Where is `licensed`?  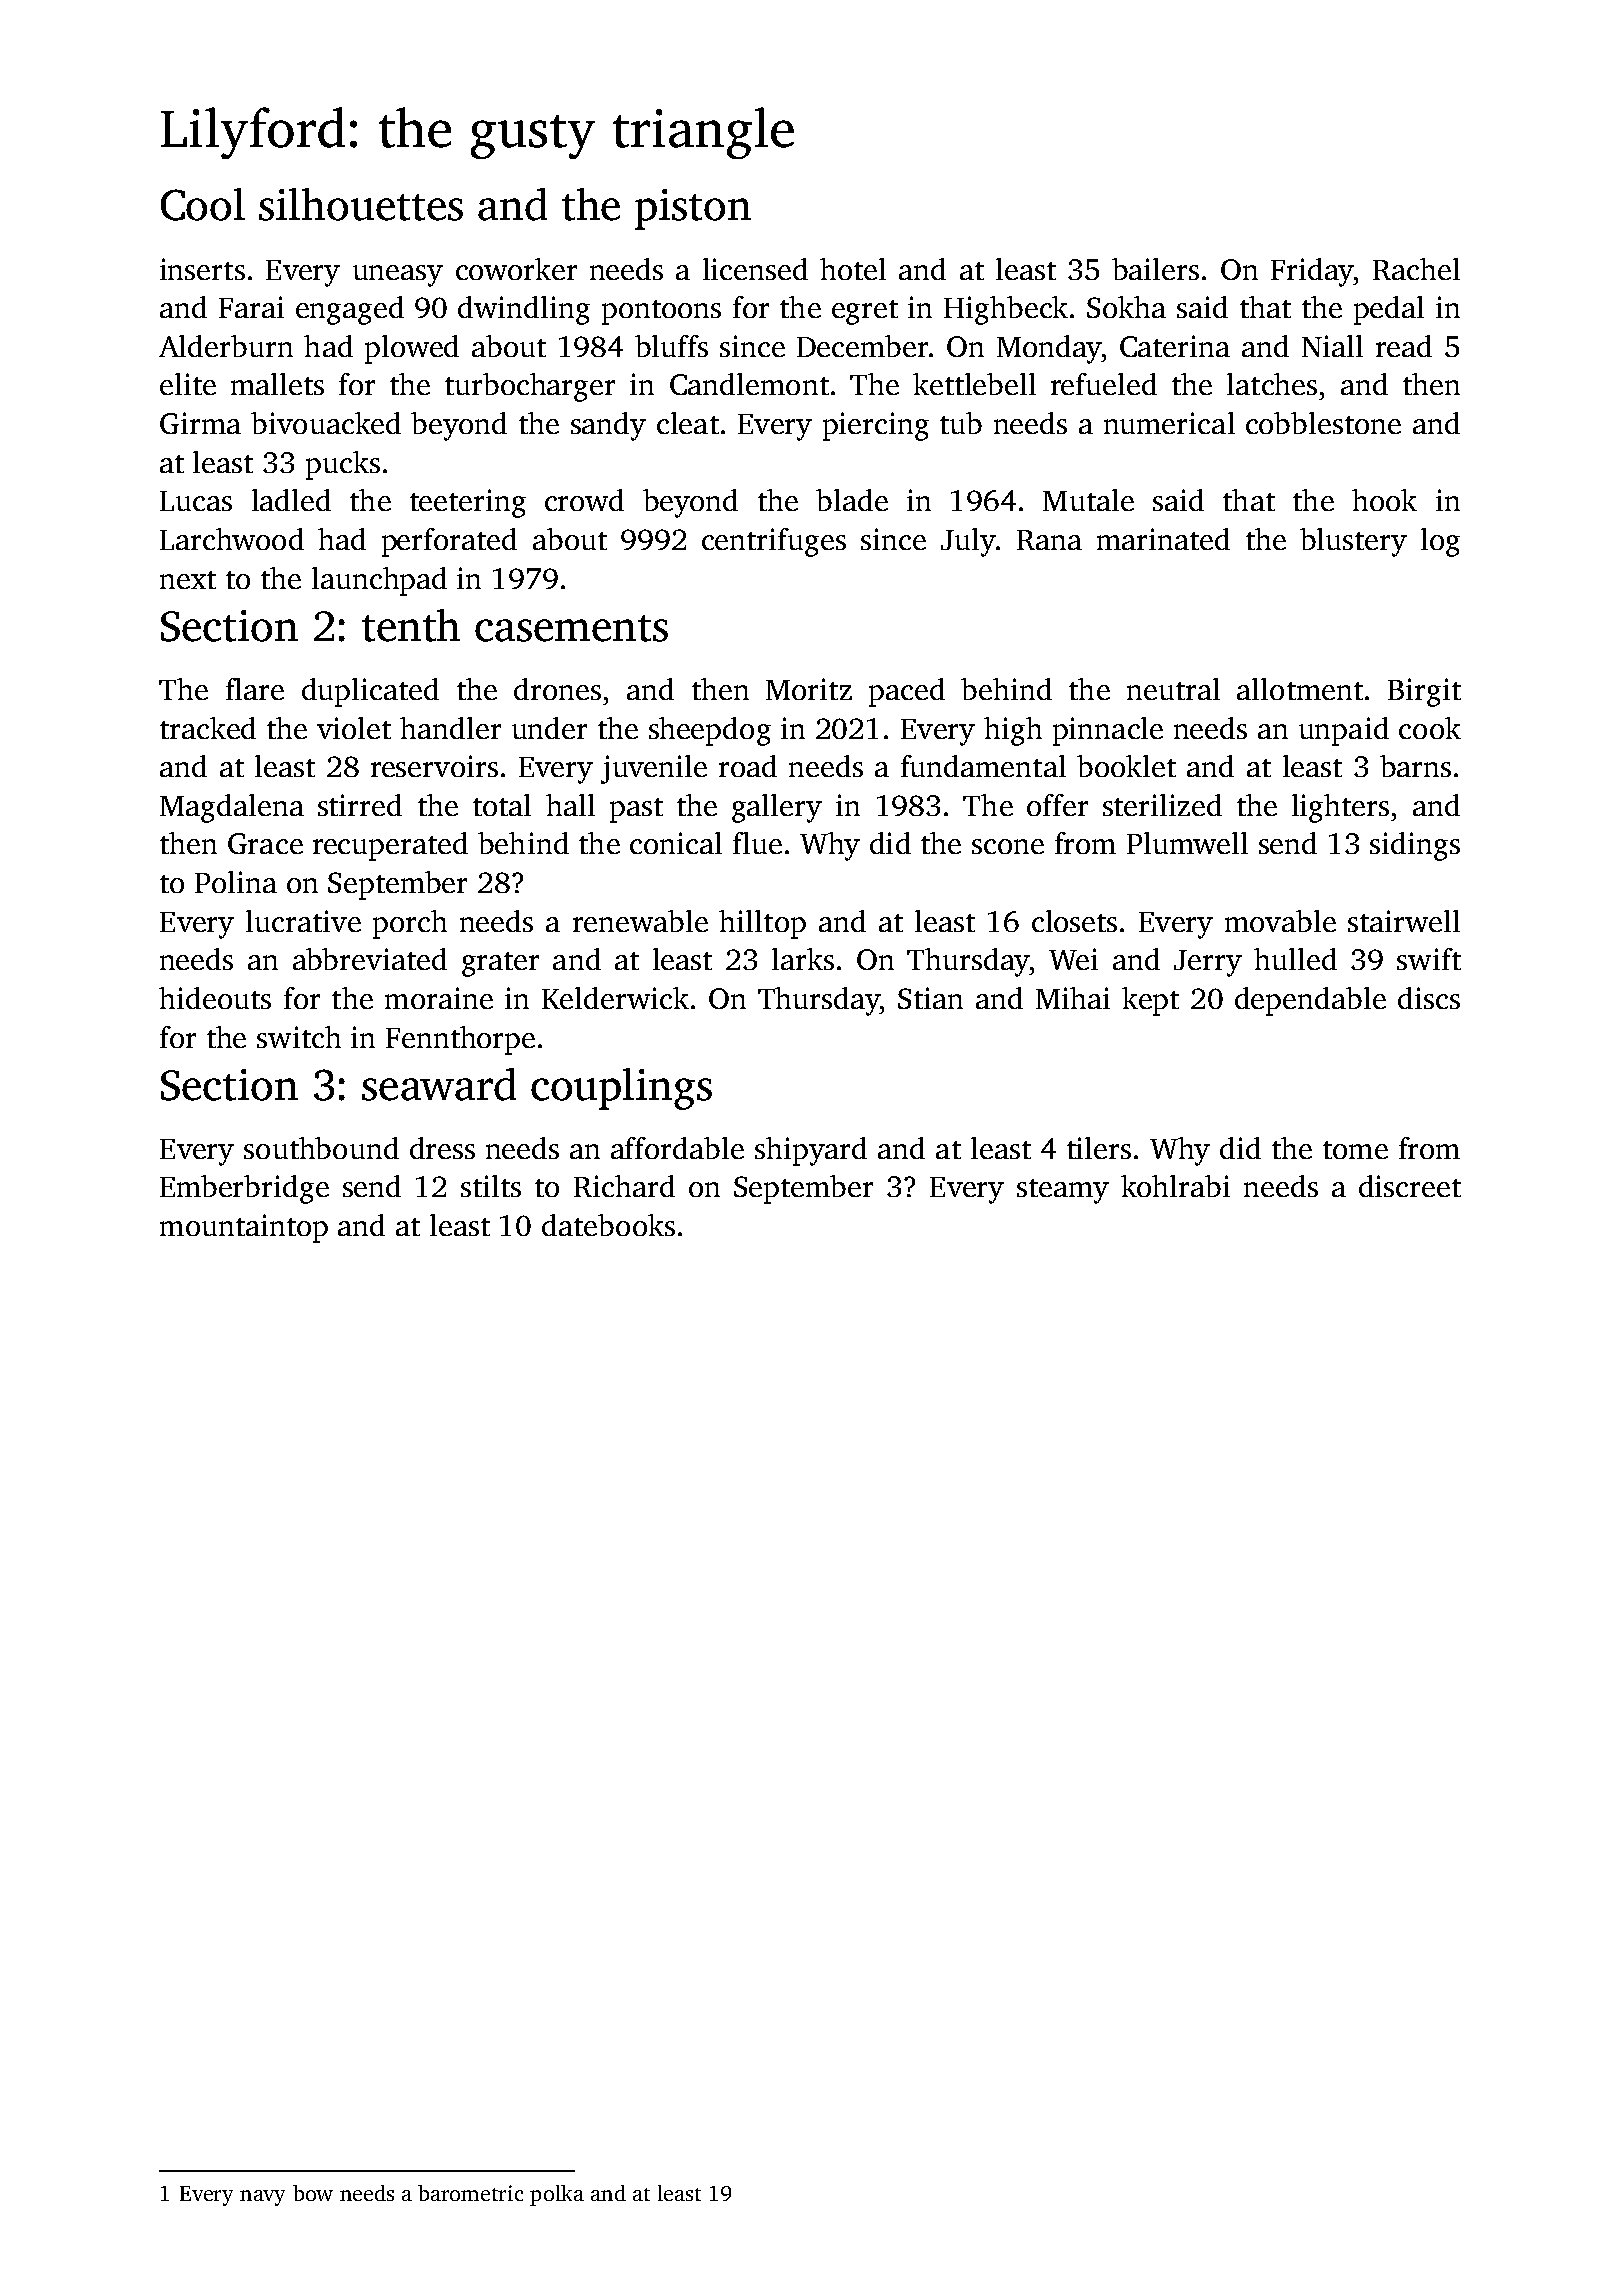 licensed is located at coordinates (755, 269).
